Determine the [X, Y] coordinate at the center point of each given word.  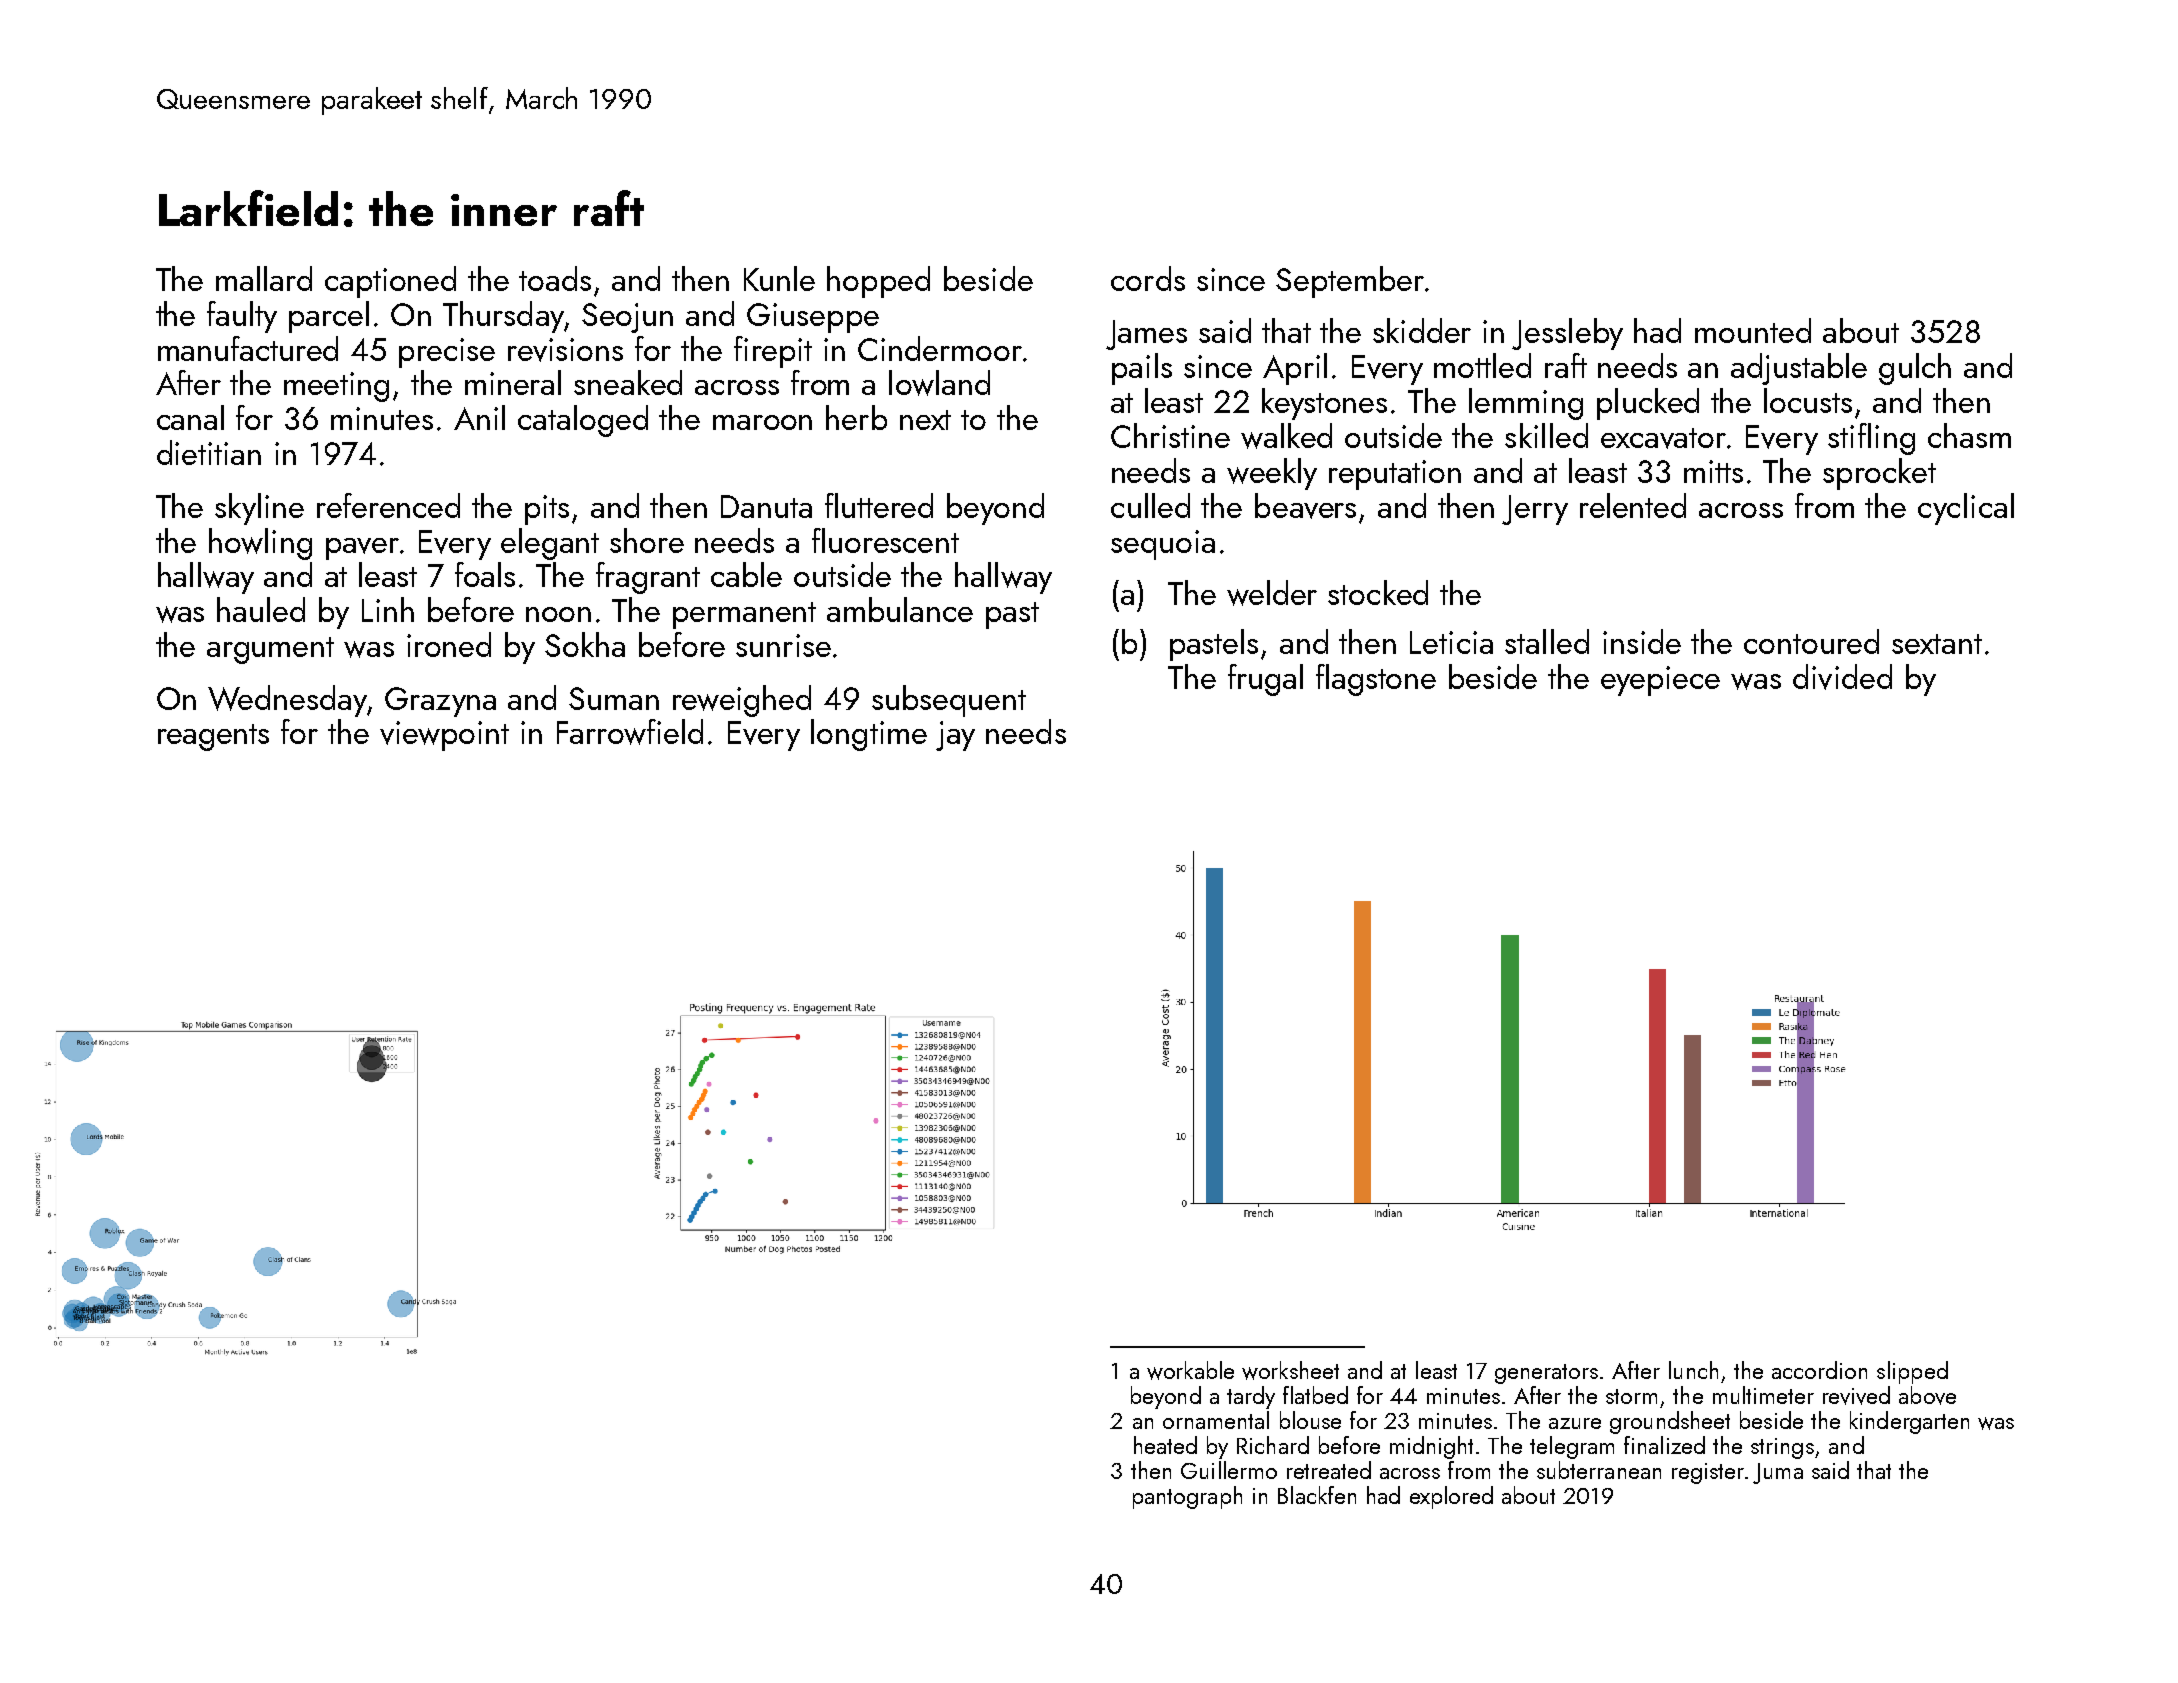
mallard [264, 278]
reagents [213, 737]
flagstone [1376, 680]
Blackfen [1317, 1495]
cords [1148, 278]
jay [955, 736]
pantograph [1187, 1497]
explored [1451, 1497]
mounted [1753, 330]
